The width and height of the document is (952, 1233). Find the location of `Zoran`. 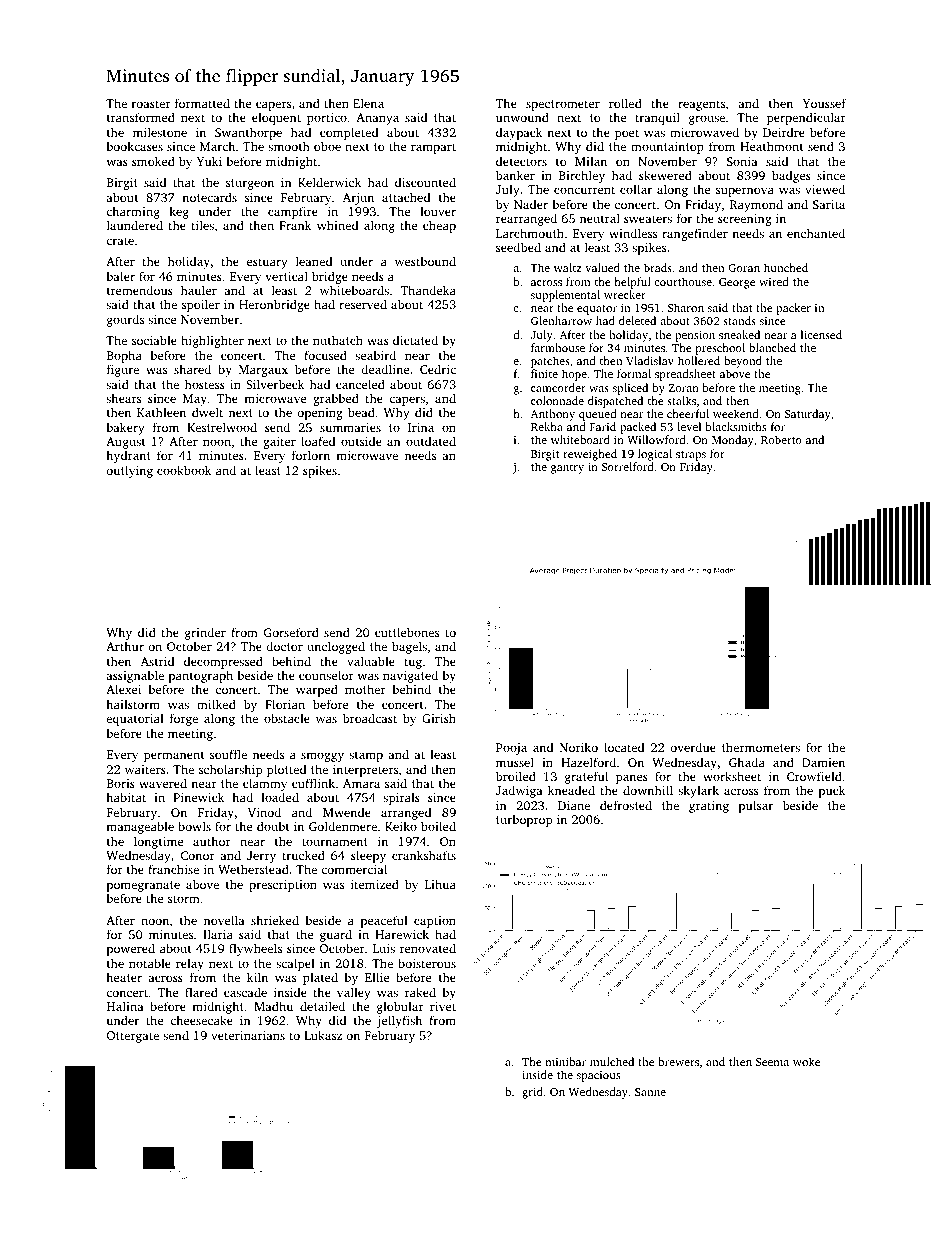

Zoran is located at coordinates (684, 388).
